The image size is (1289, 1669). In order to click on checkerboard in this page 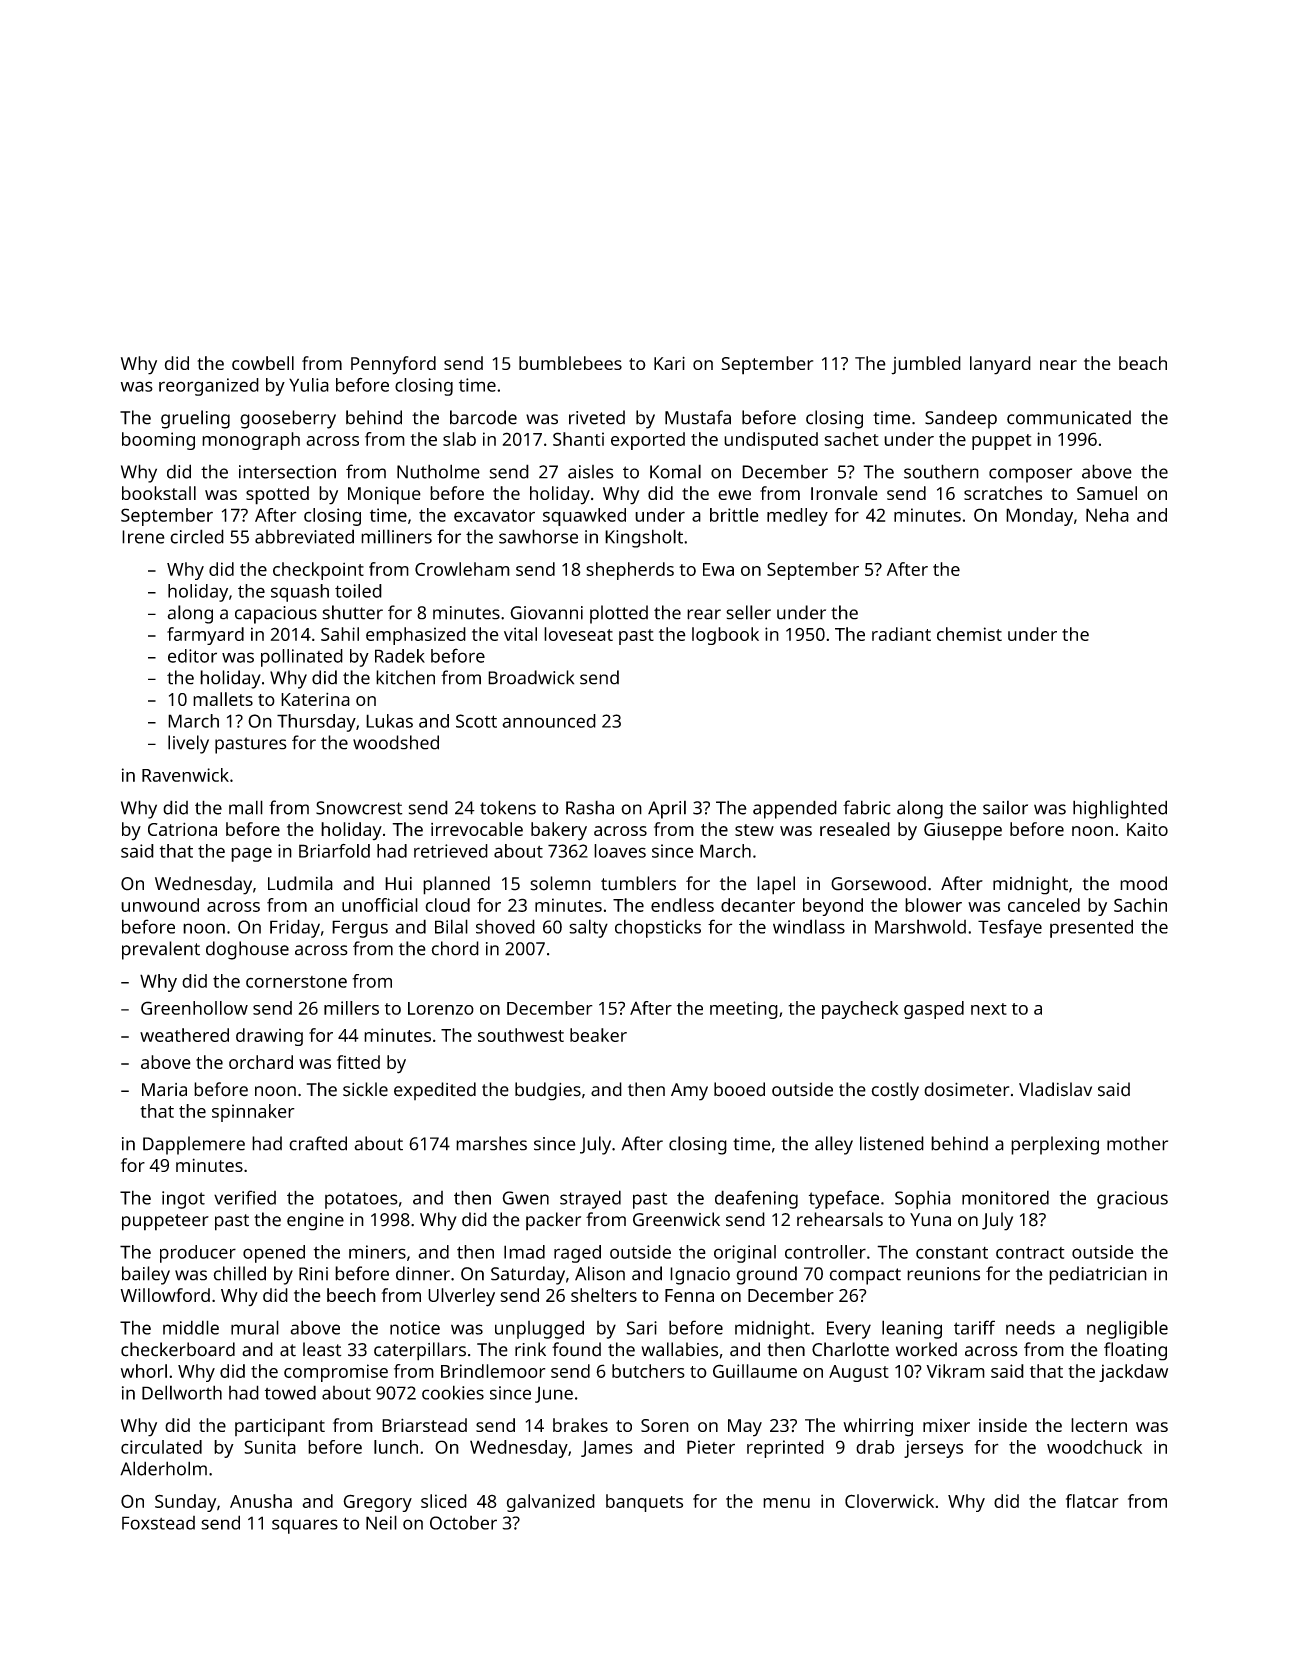, I will do `click(178, 1349)`.
